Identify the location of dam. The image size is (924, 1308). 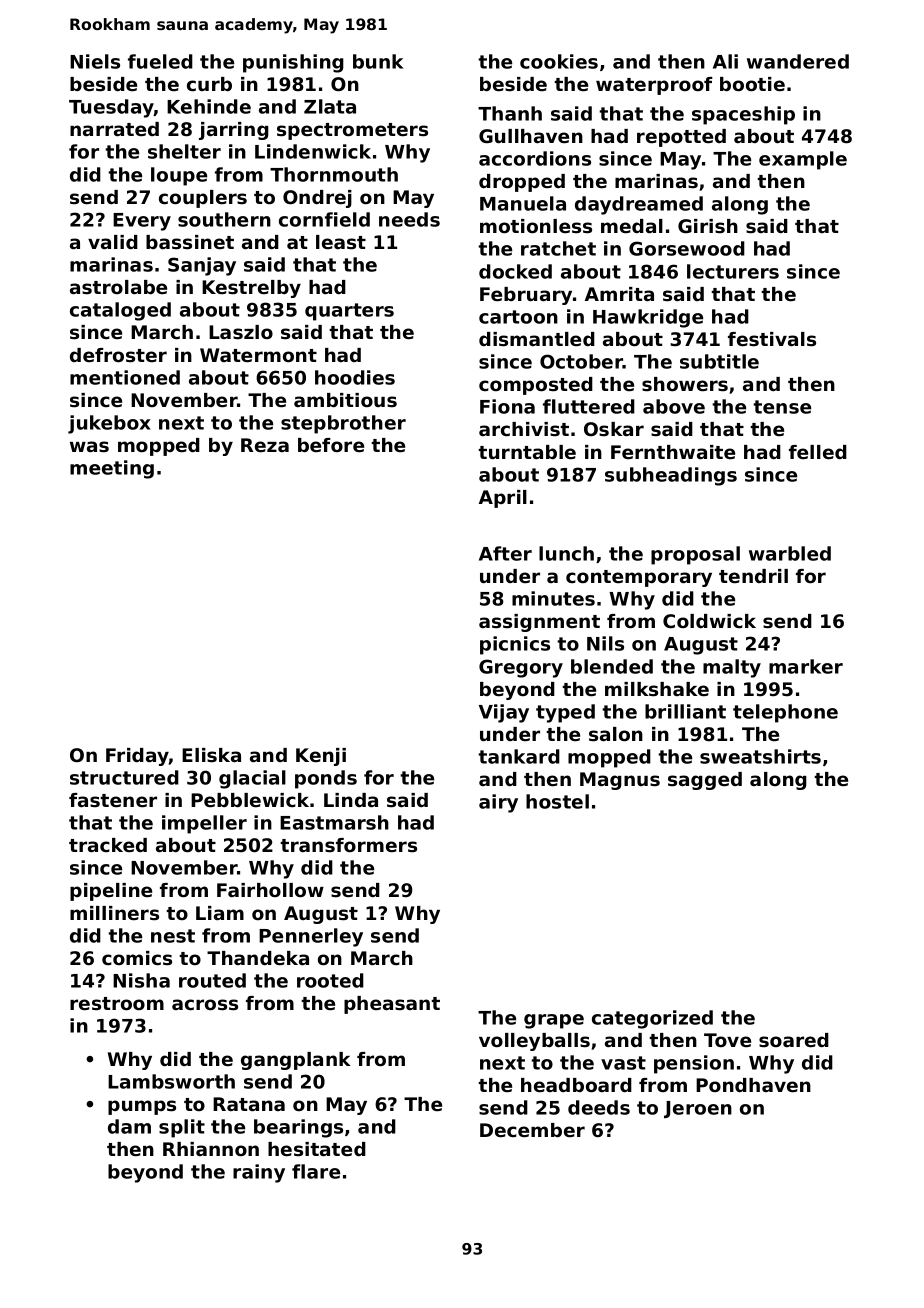
(129, 1126).
